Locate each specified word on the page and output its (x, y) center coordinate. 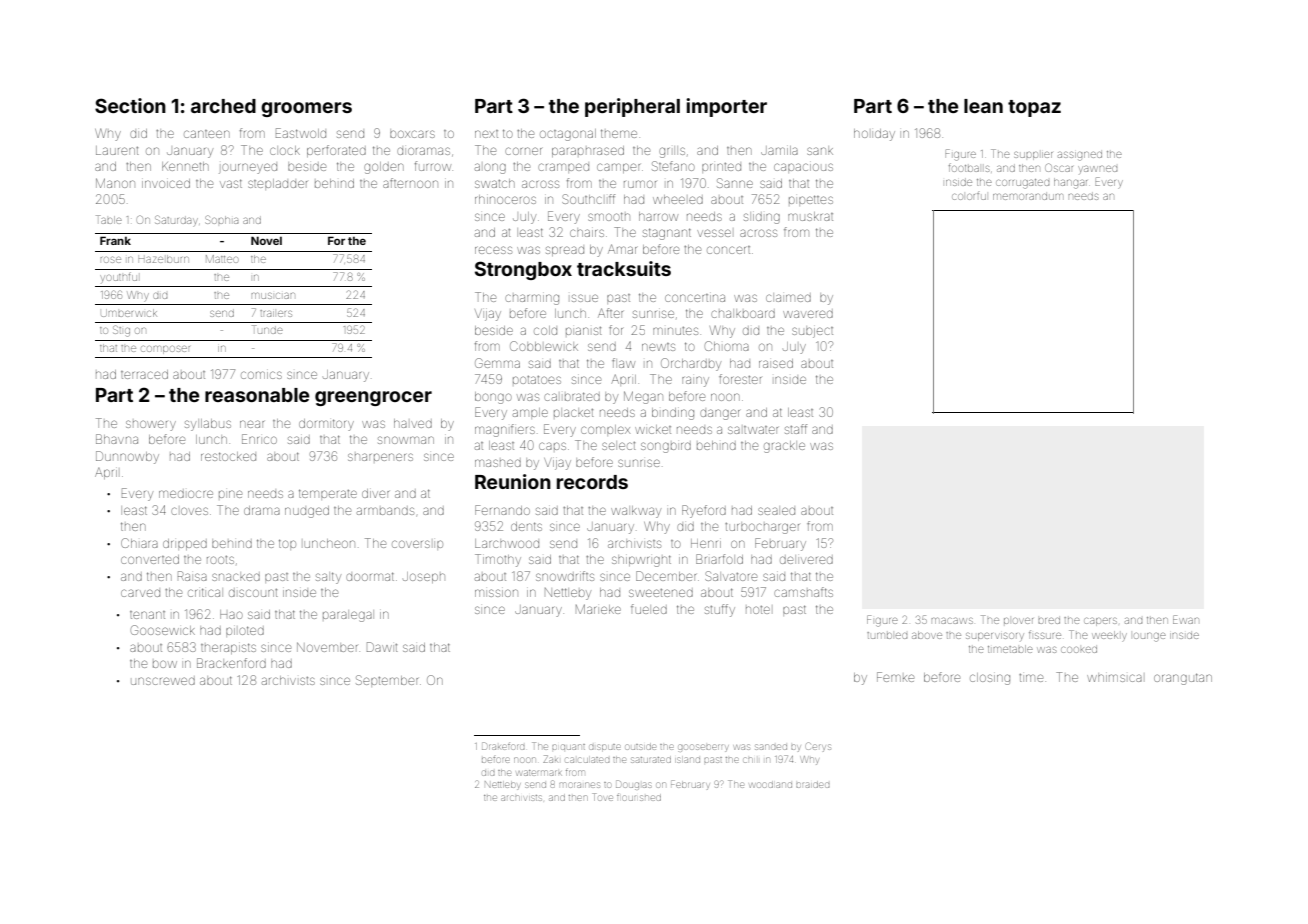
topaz (1034, 108)
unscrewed (163, 681)
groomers (306, 109)
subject (812, 332)
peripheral (632, 107)
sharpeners (380, 457)
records (592, 482)
